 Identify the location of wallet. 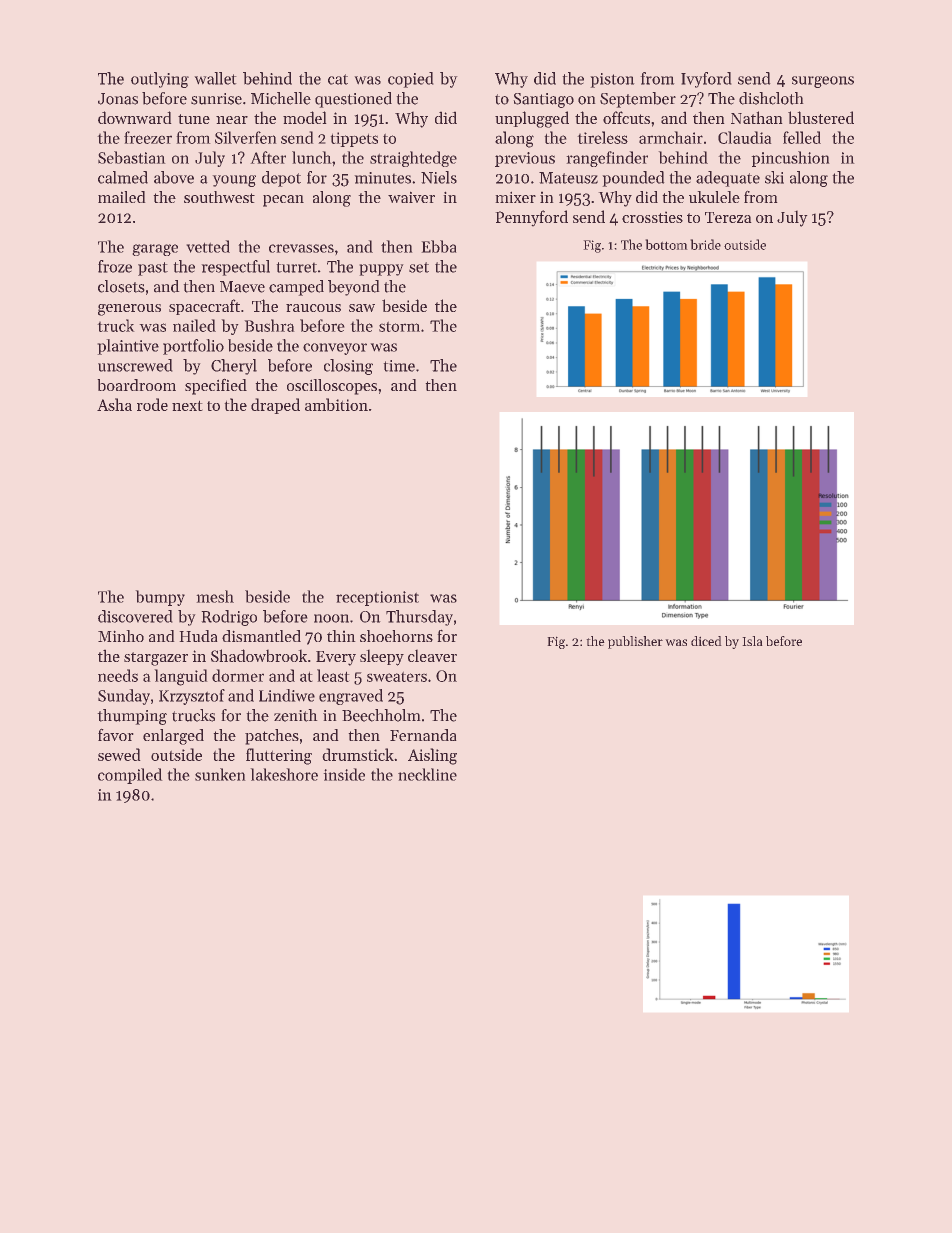
(215, 78).
